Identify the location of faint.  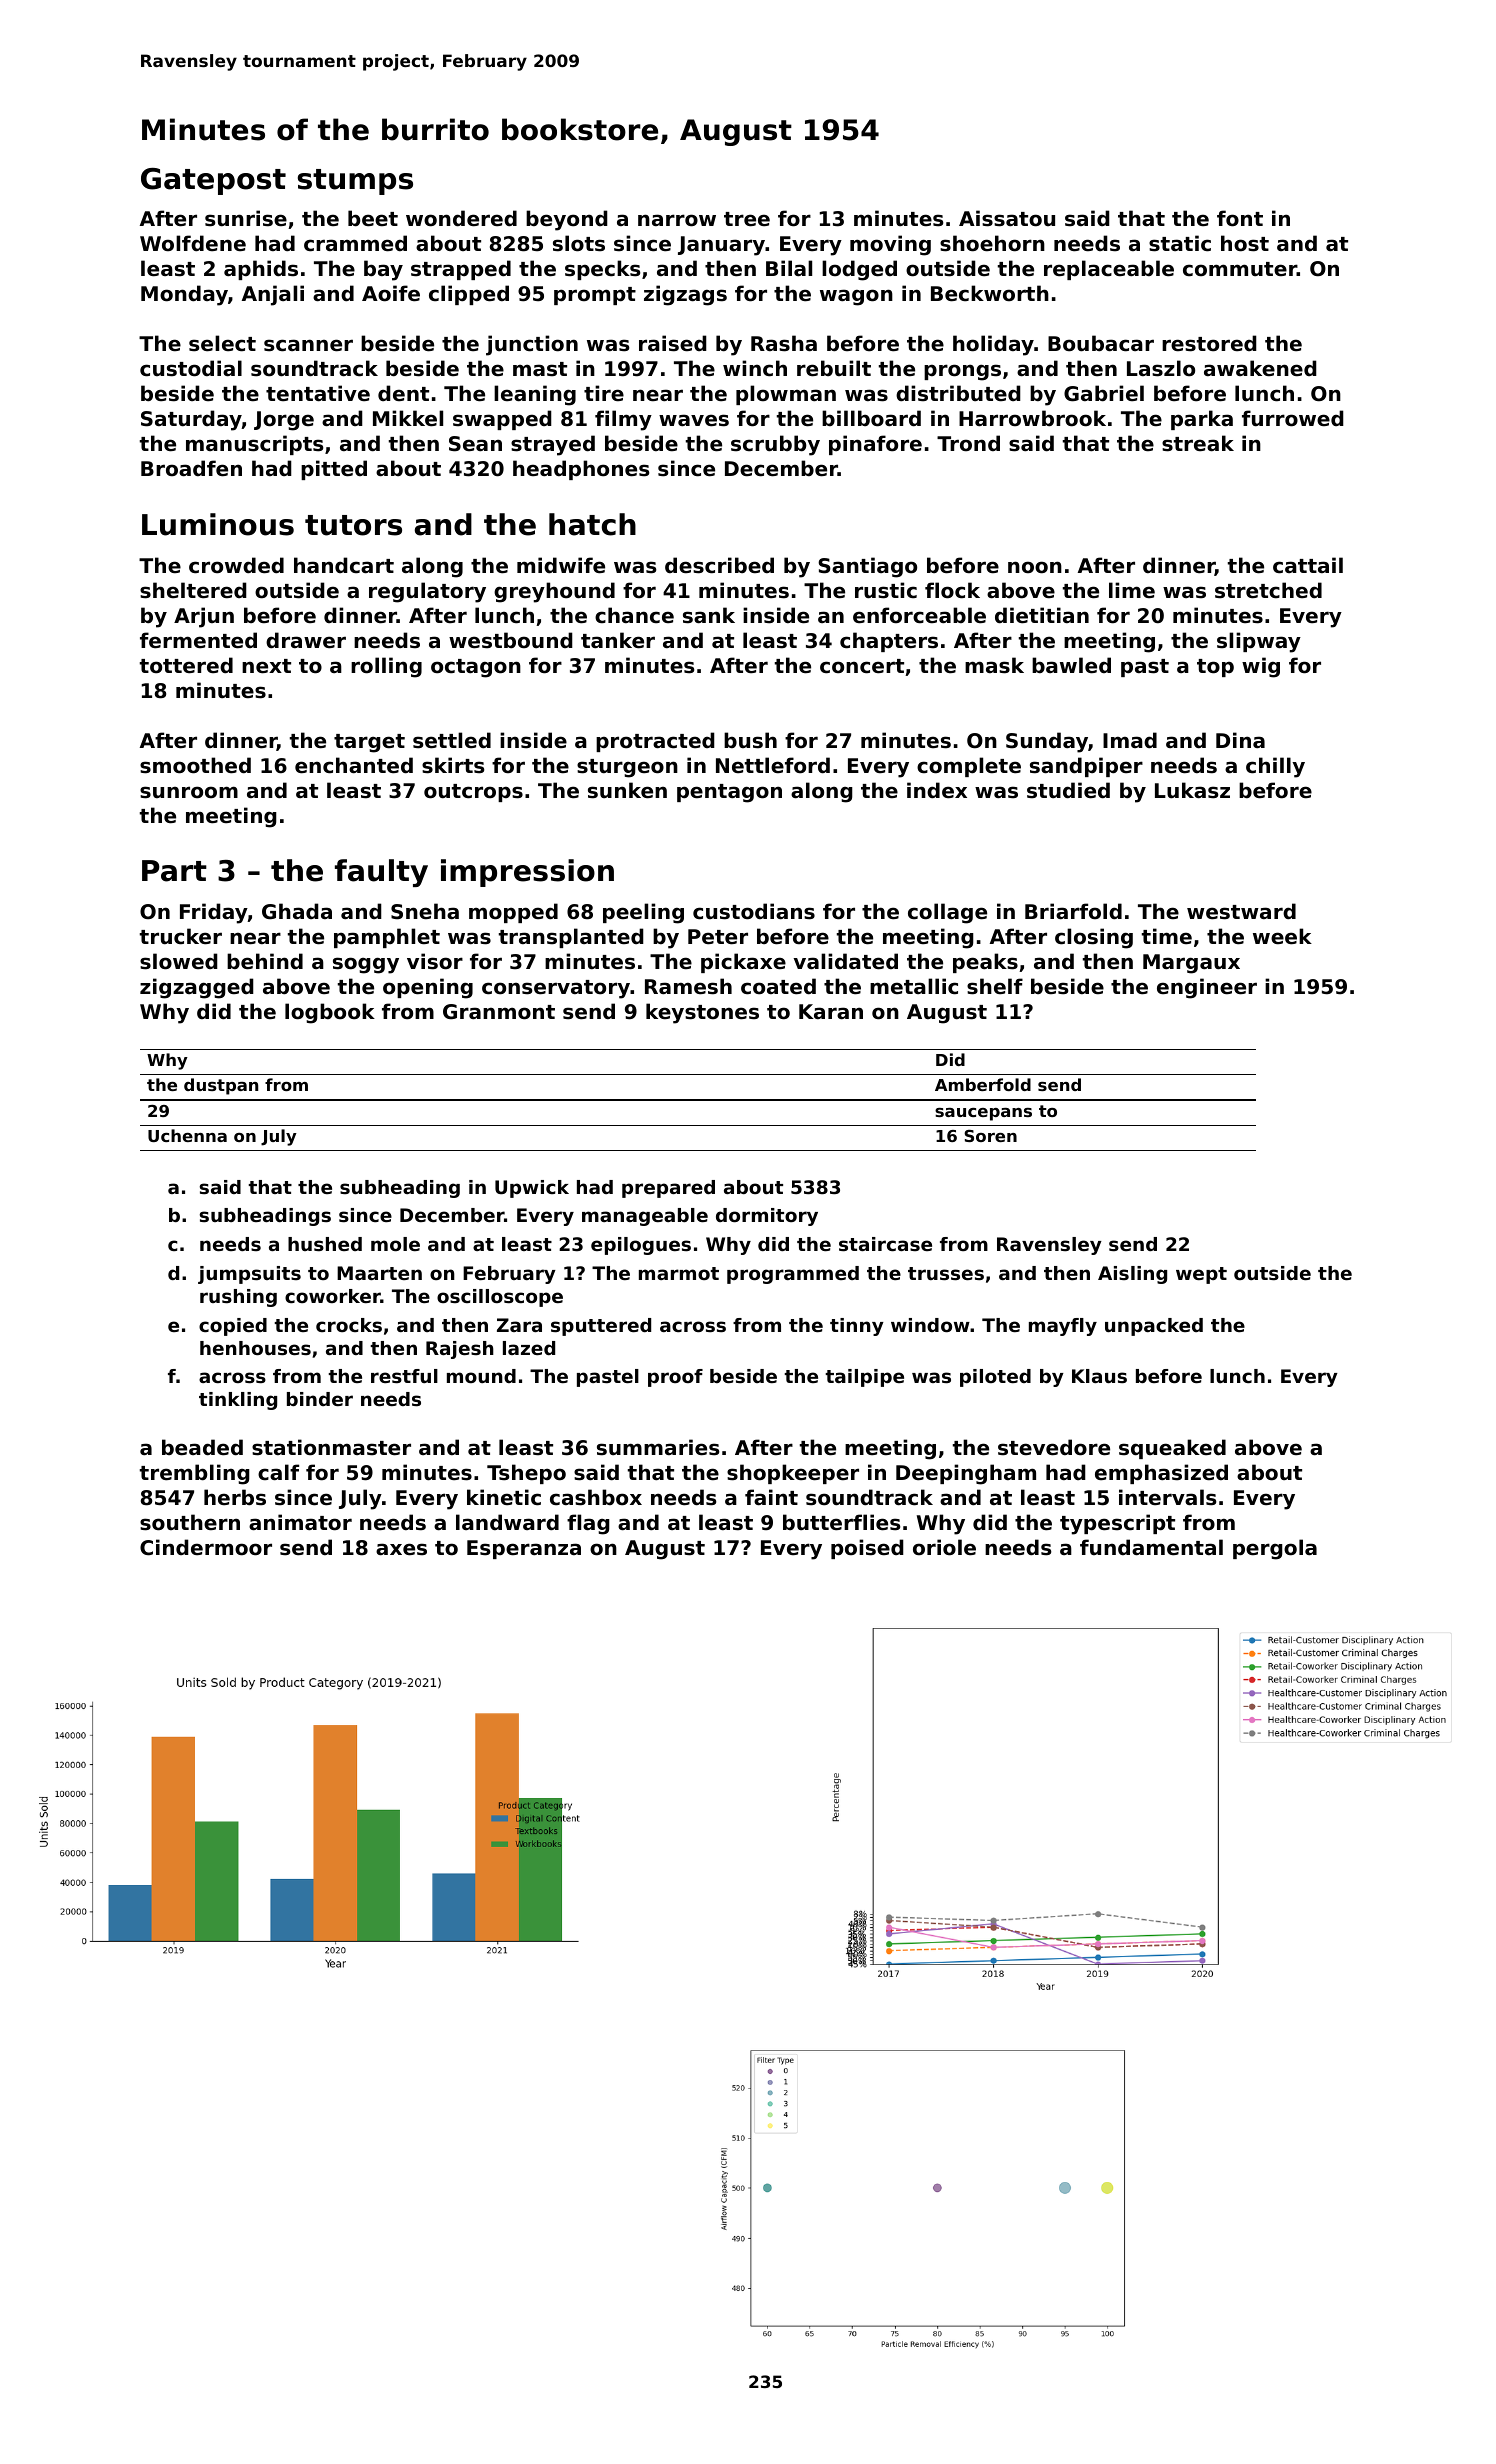
(771, 1497).
